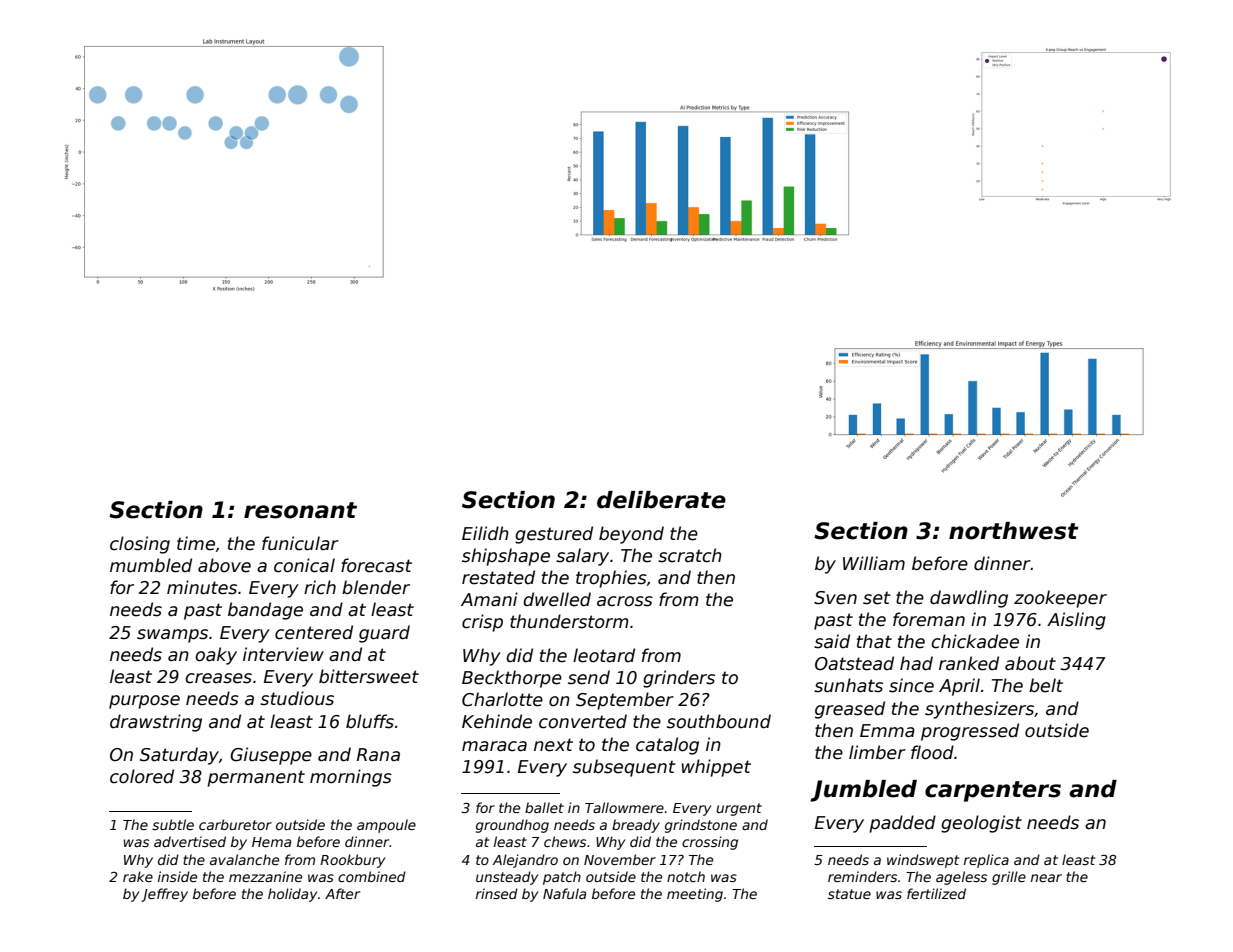 Image resolution: width=1233 pixels, height=952 pixels. I want to click on northwest, so click(1014, 531).
